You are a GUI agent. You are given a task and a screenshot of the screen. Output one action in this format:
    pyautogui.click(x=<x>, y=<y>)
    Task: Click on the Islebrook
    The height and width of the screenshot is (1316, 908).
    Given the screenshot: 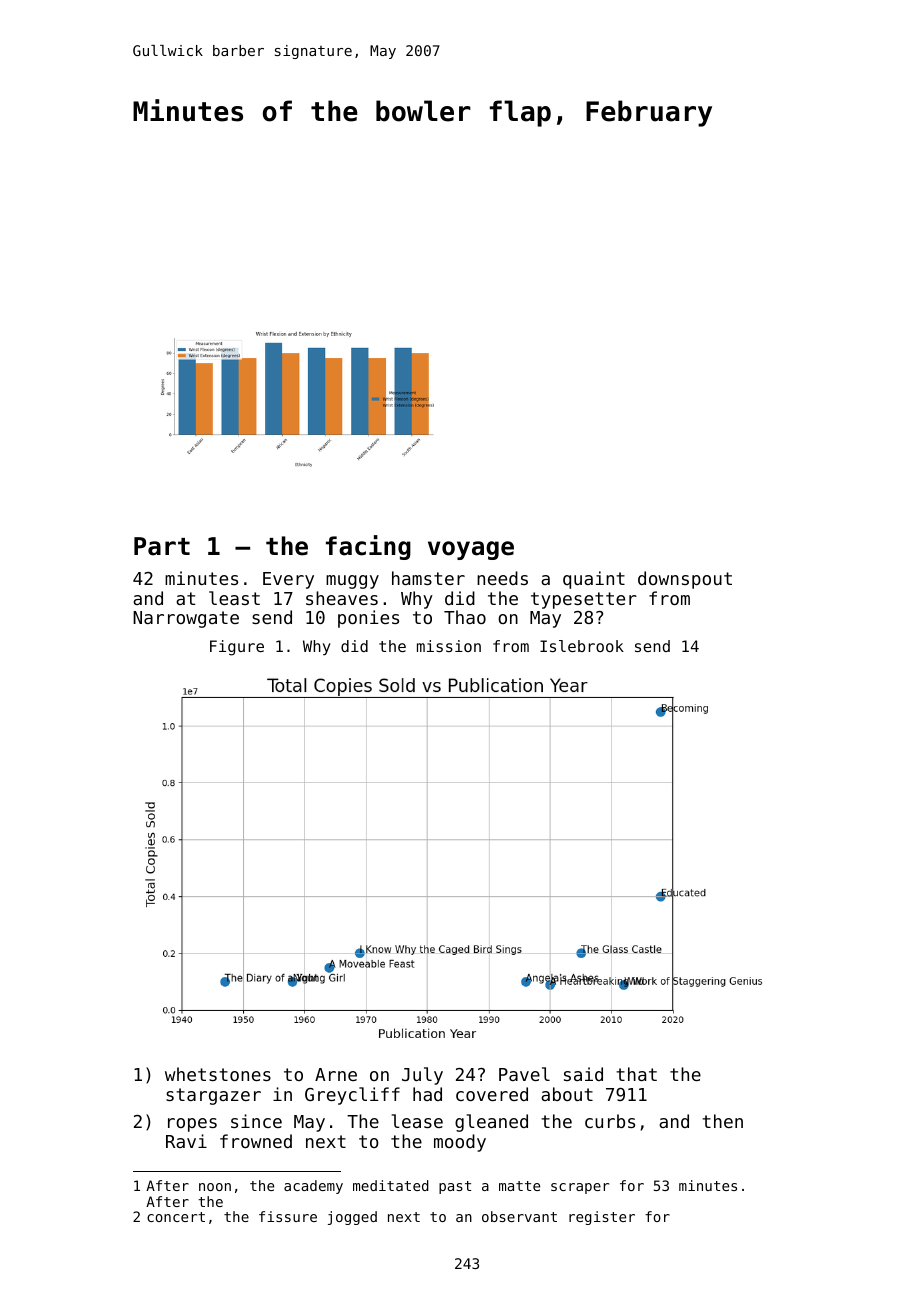 What is the action you would take?
    pyautogui.click(x=582, y=646)
